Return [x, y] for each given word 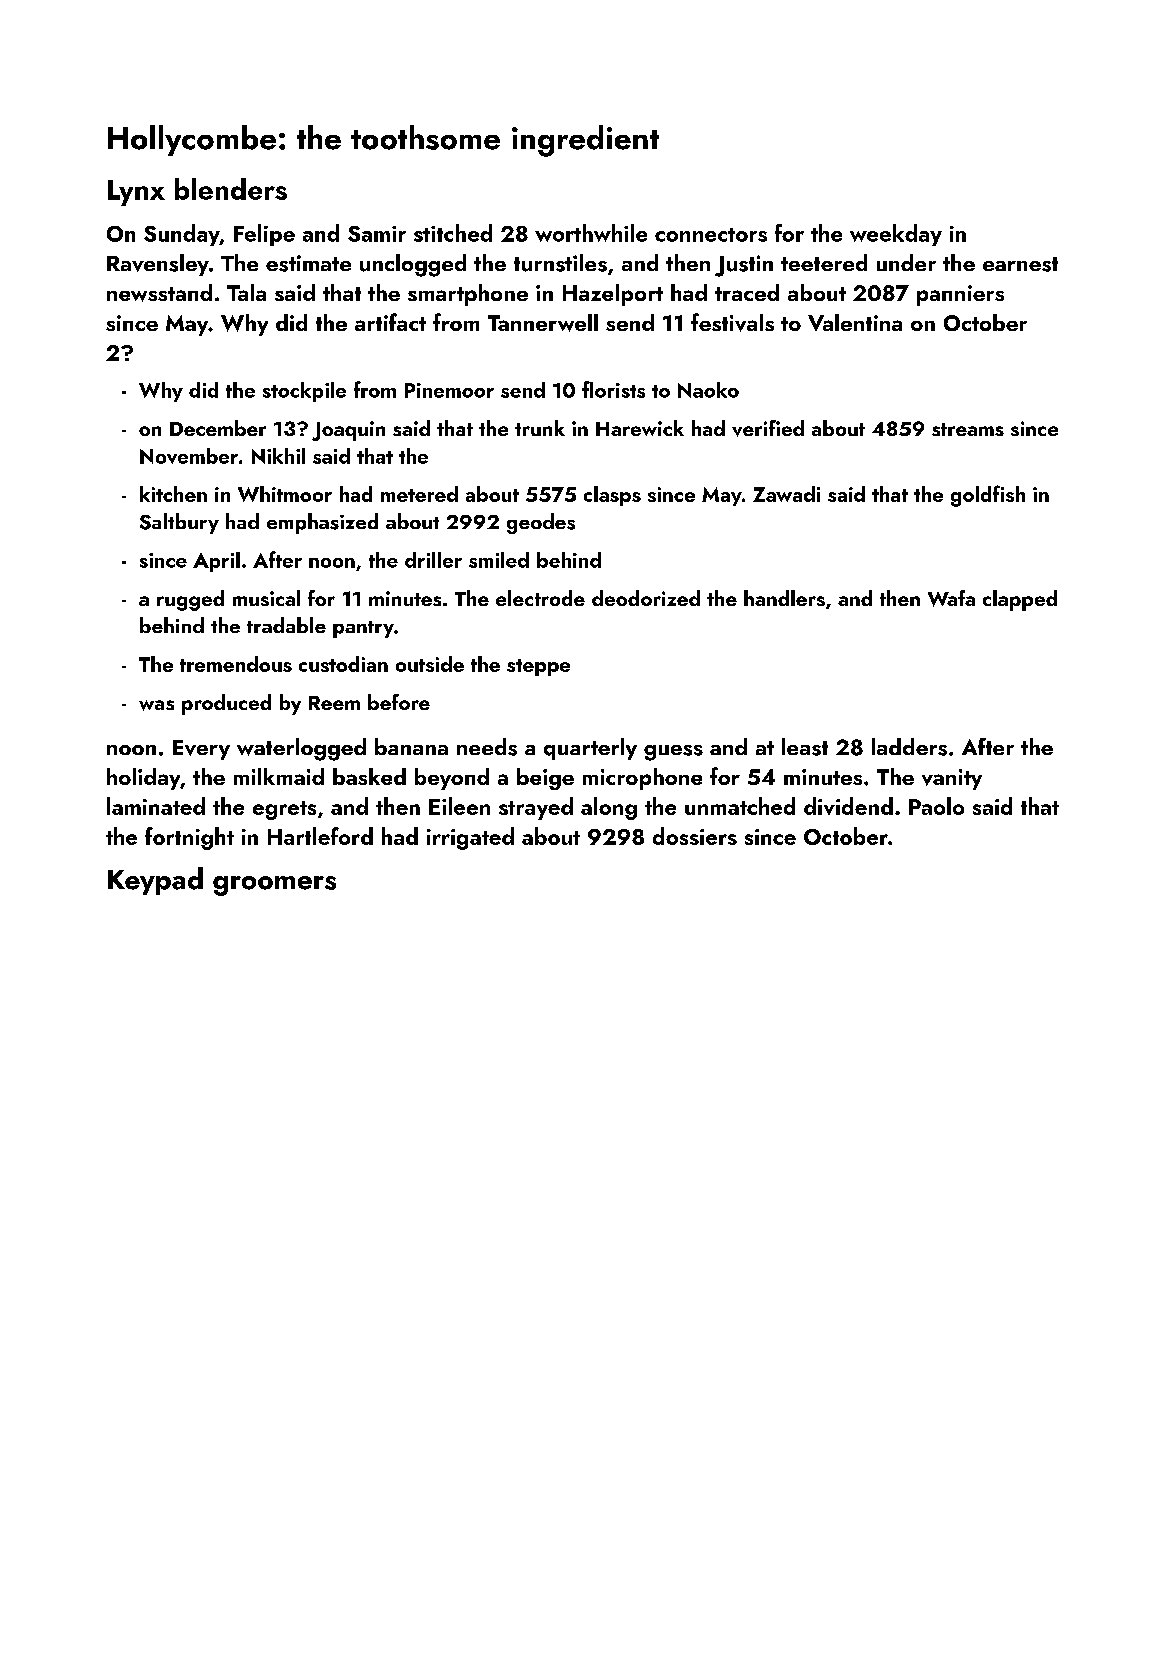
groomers [274, 886]
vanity [952, 779]
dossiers [695, 836]
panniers [960, 295]
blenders [231, 189]
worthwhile [591, 233]
